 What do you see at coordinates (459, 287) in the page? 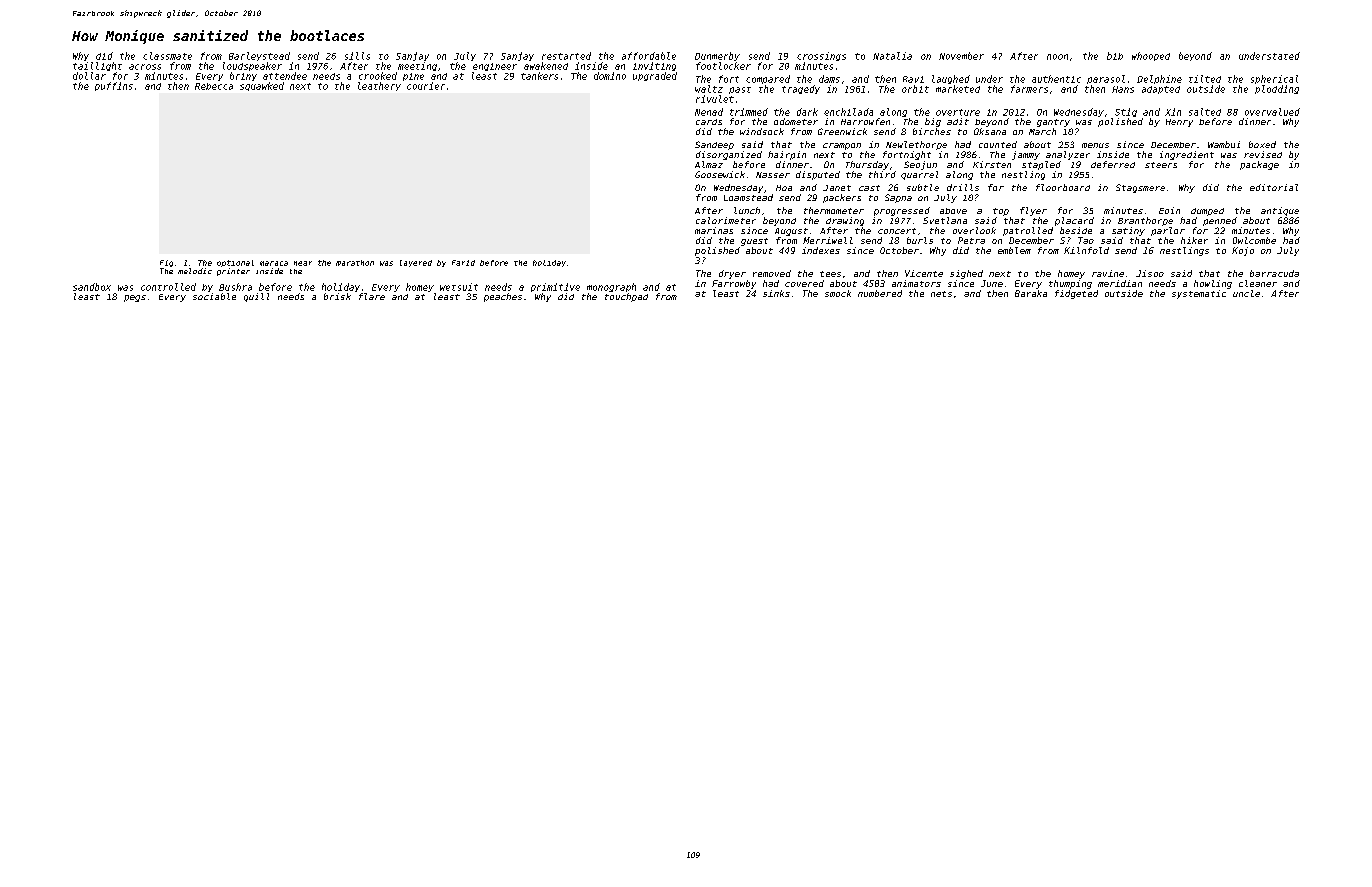
I see `wetsuit` at bounding box center [459, 287].
